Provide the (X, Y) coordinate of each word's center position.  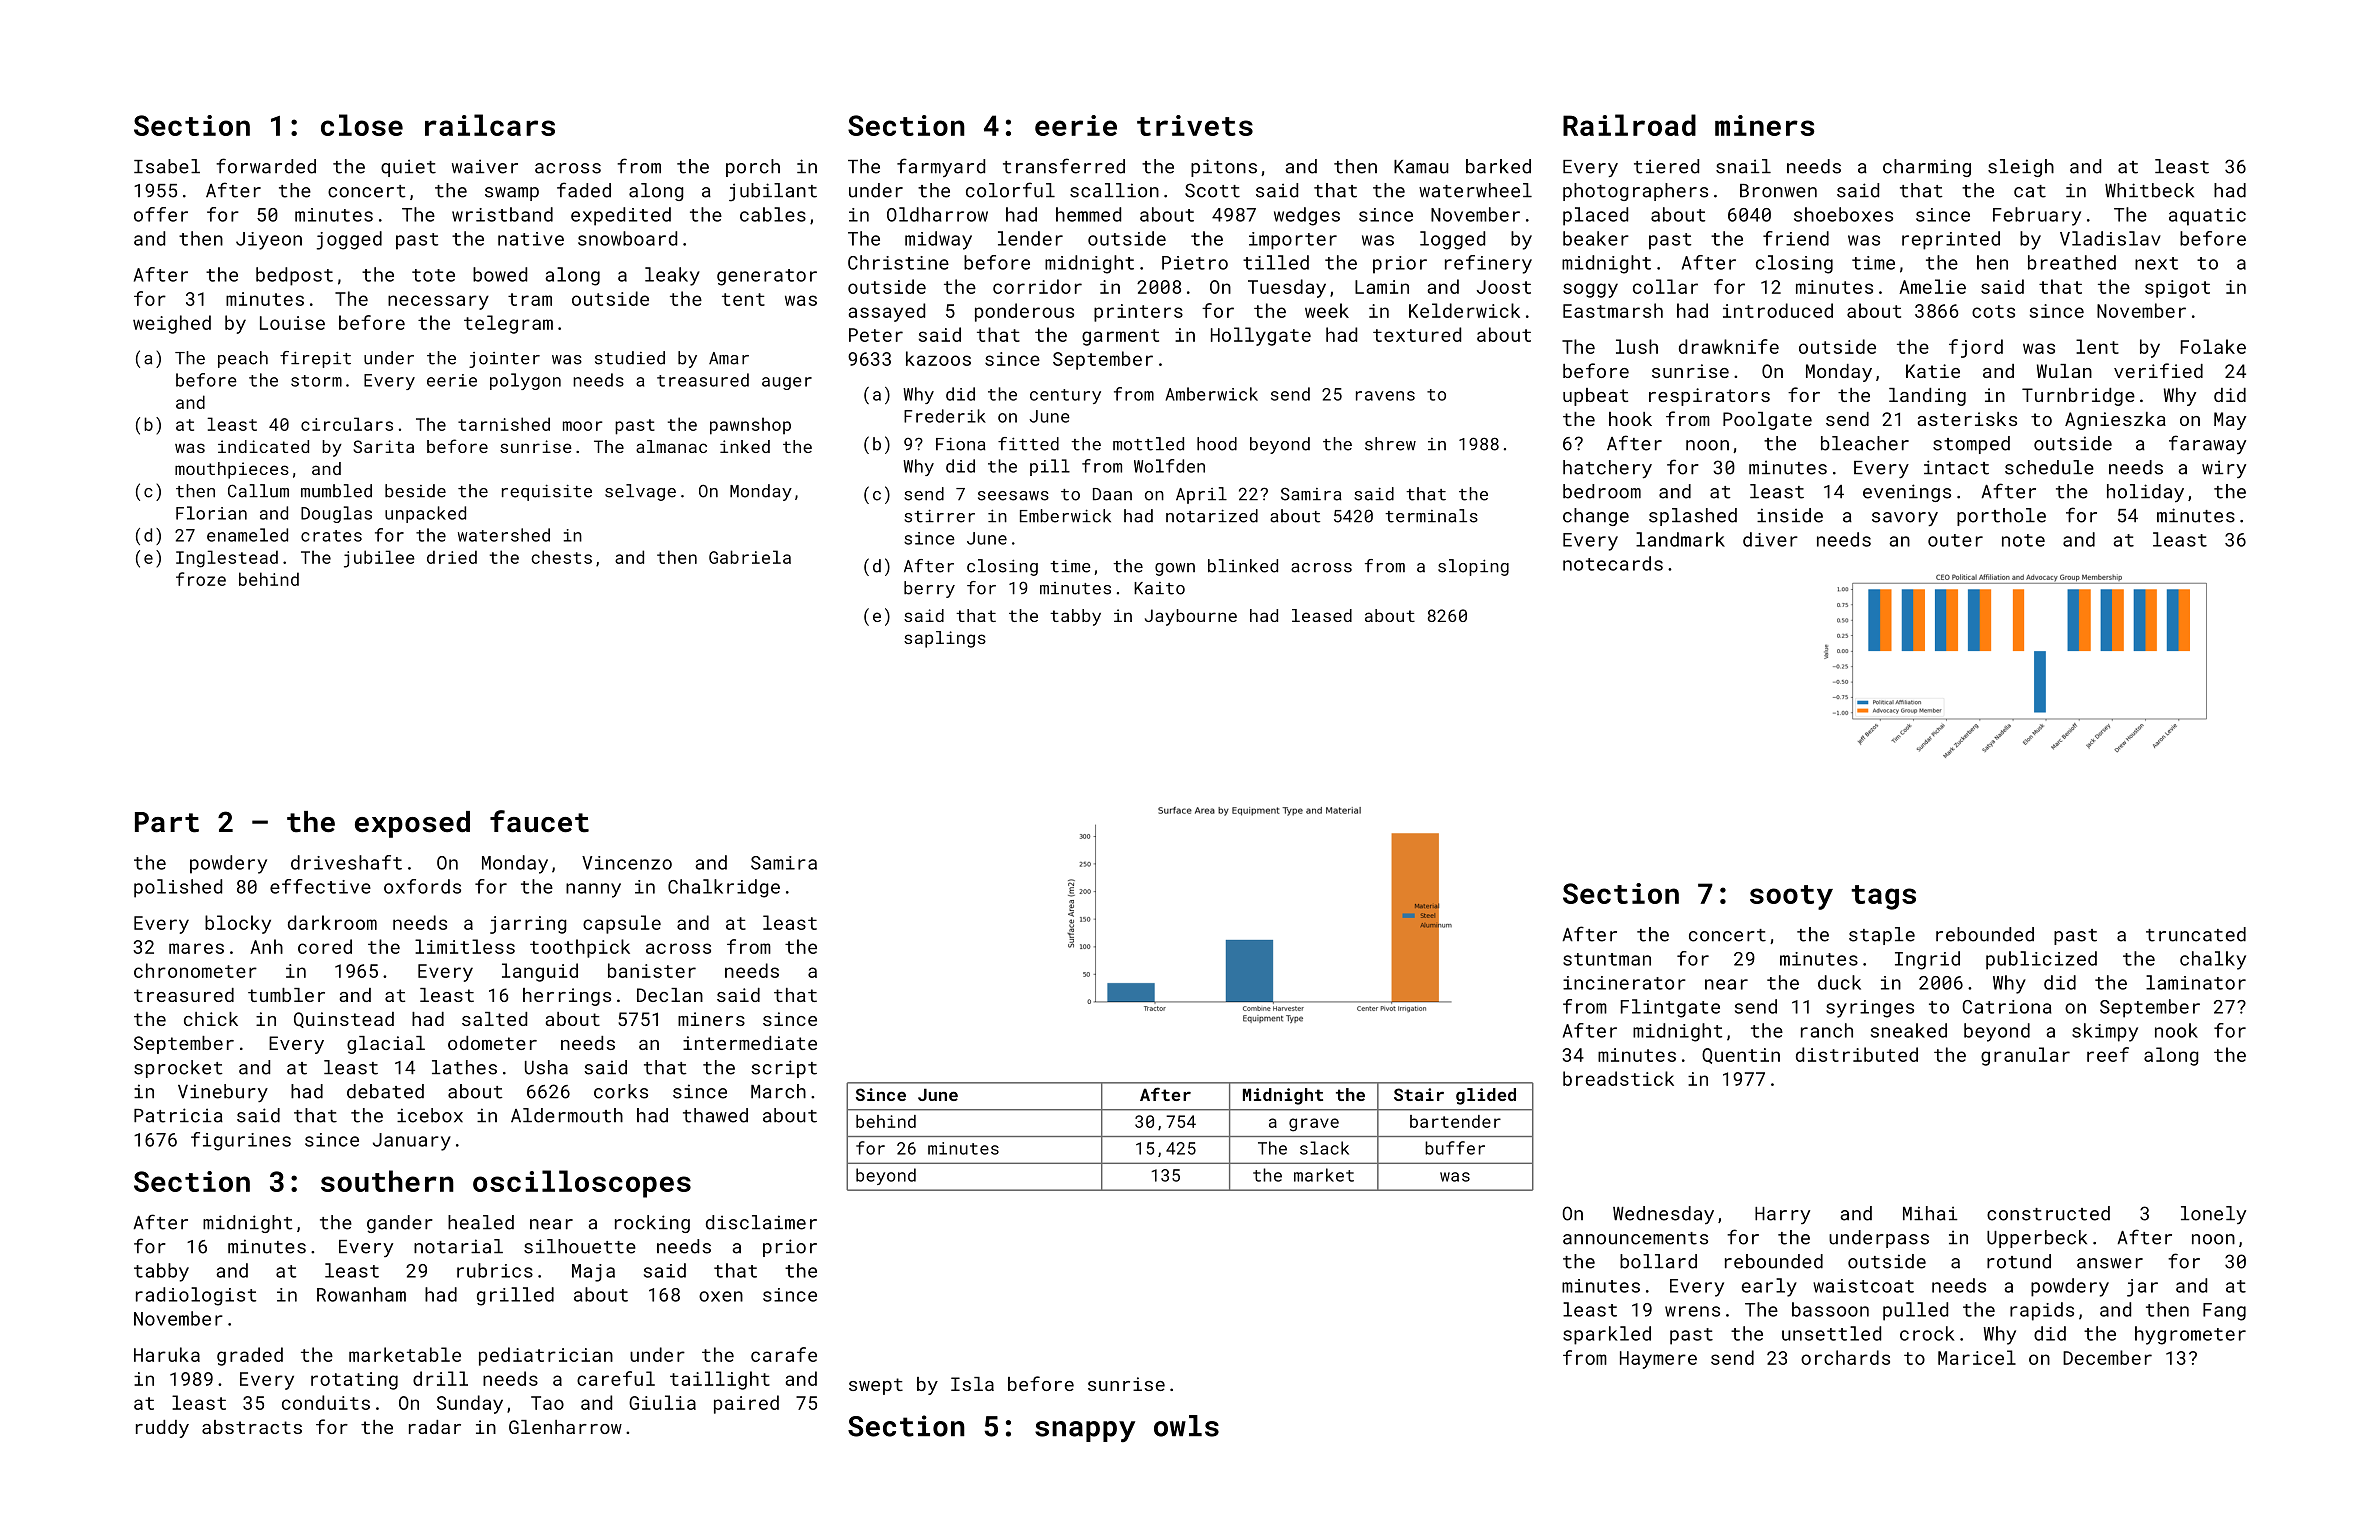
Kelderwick (1464, 310)
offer (161, 214)
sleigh (2021, 168)
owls (1186, 1426)
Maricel (1977, 1357)
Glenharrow (565, 1427)
